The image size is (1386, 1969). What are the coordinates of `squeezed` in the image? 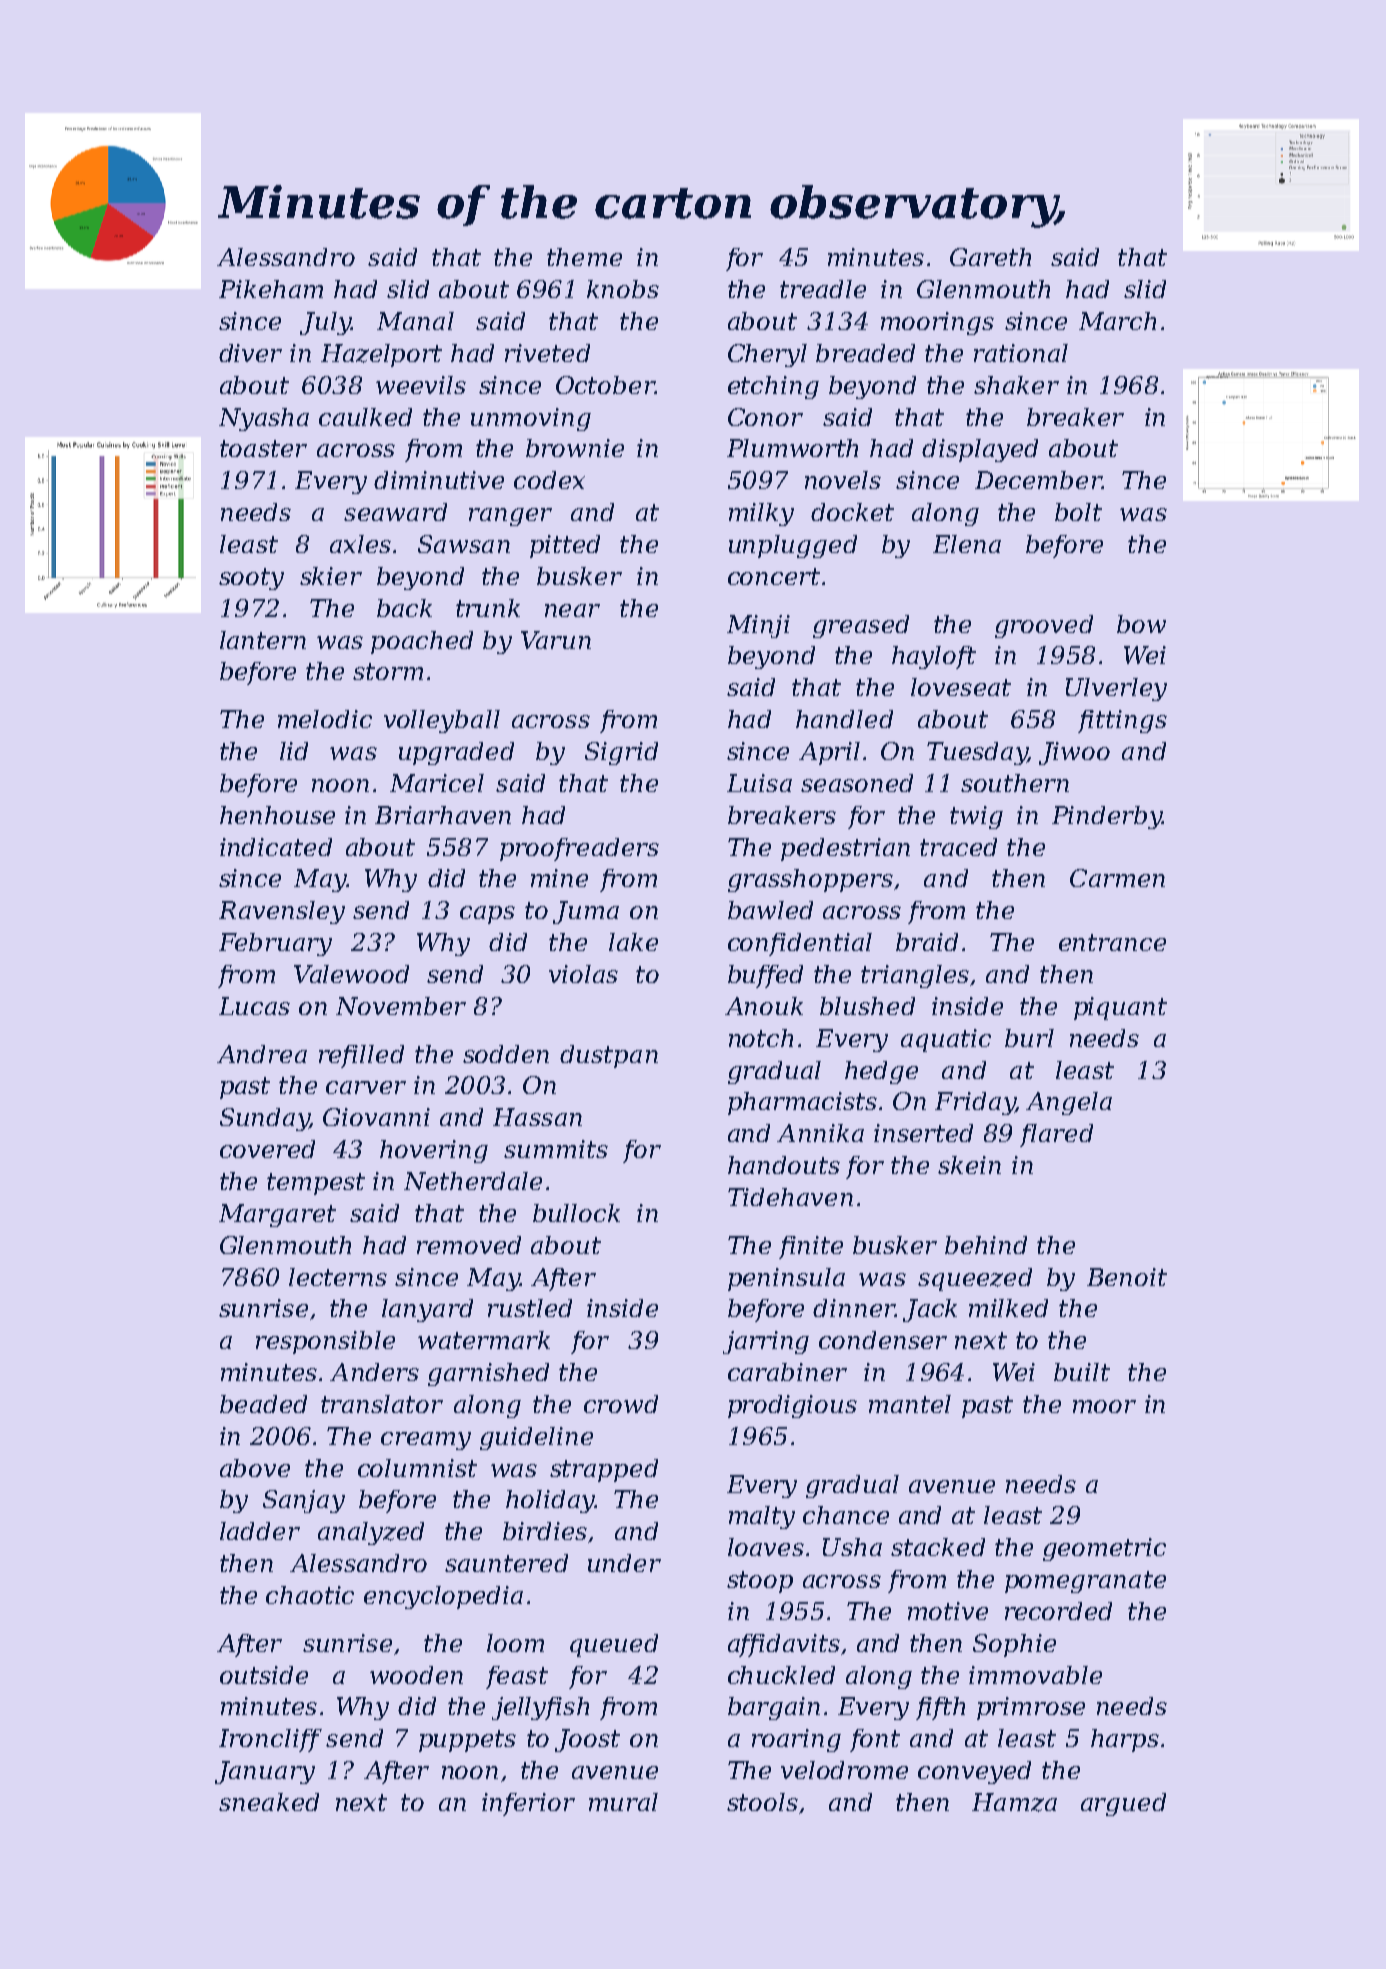 It's located at (975, 1279).
